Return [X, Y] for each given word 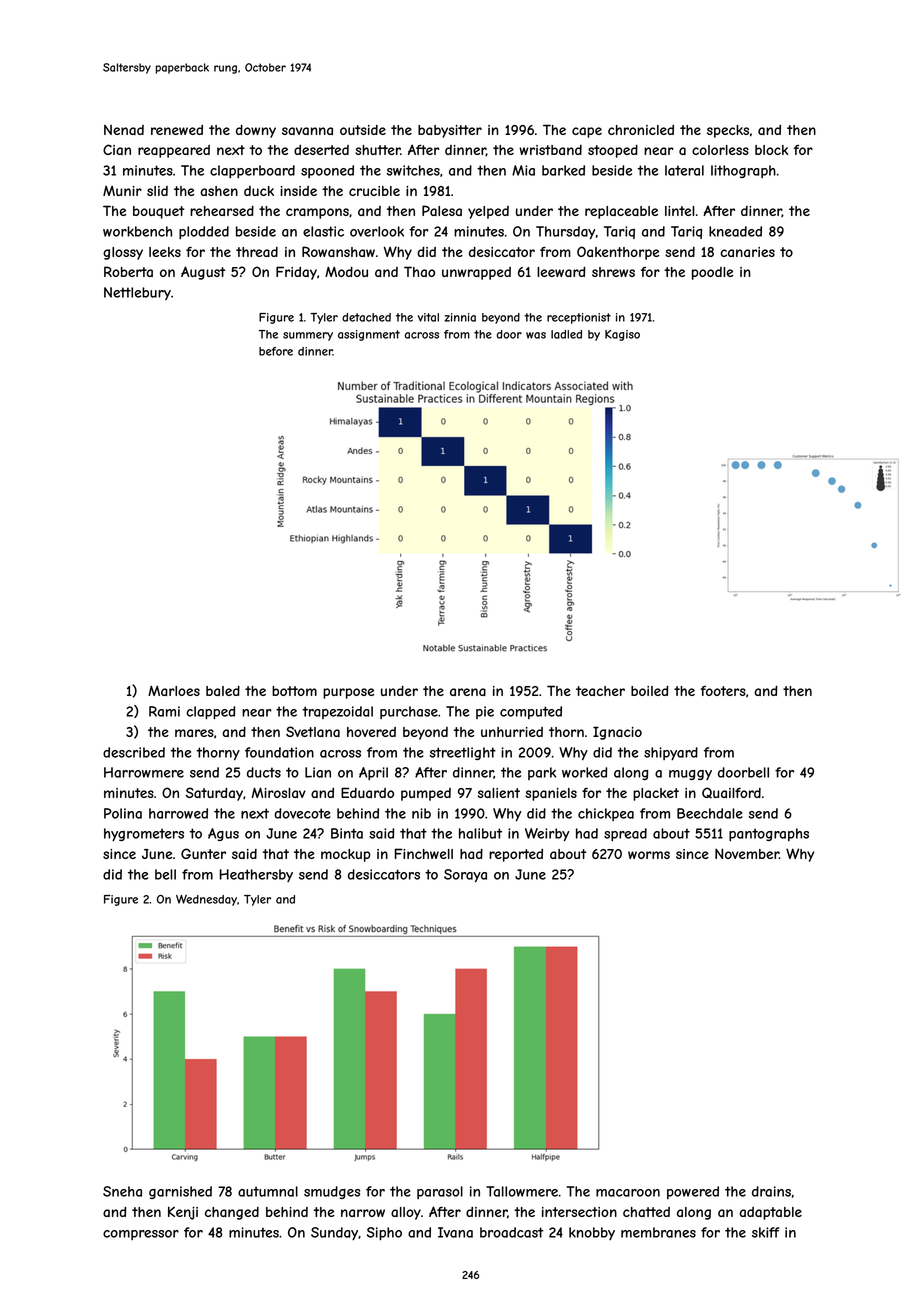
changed [232, 1213]
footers [723, 691]
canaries [747, 252]
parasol [440, 1192]
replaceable [621, 212]
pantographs [769, 834]
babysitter [450, 131]
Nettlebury [137, 293]
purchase [409, 712]
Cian [117, 149]
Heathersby [256, 875]
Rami [164, 711]
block [771, 150]
